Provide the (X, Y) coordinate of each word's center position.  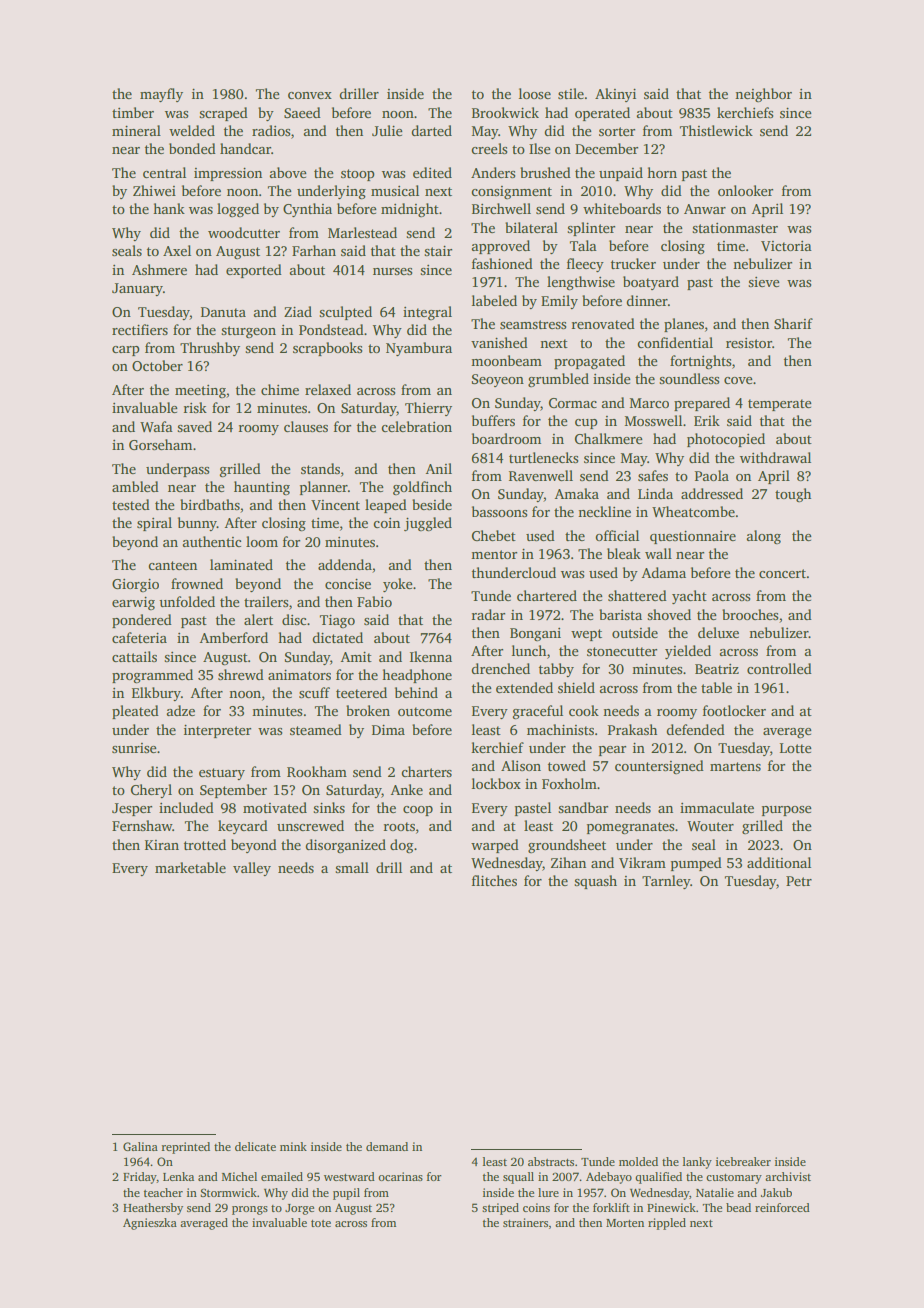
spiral (154, 524)
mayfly (161, 95)
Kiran (162, 845)
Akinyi (615, 95)
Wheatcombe (693, 511)
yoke (398, 585)
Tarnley (666, 882)
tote (321, 1223)
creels (489, 148)
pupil (346, 1194)
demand (387, 1146)
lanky (697, 1163)
